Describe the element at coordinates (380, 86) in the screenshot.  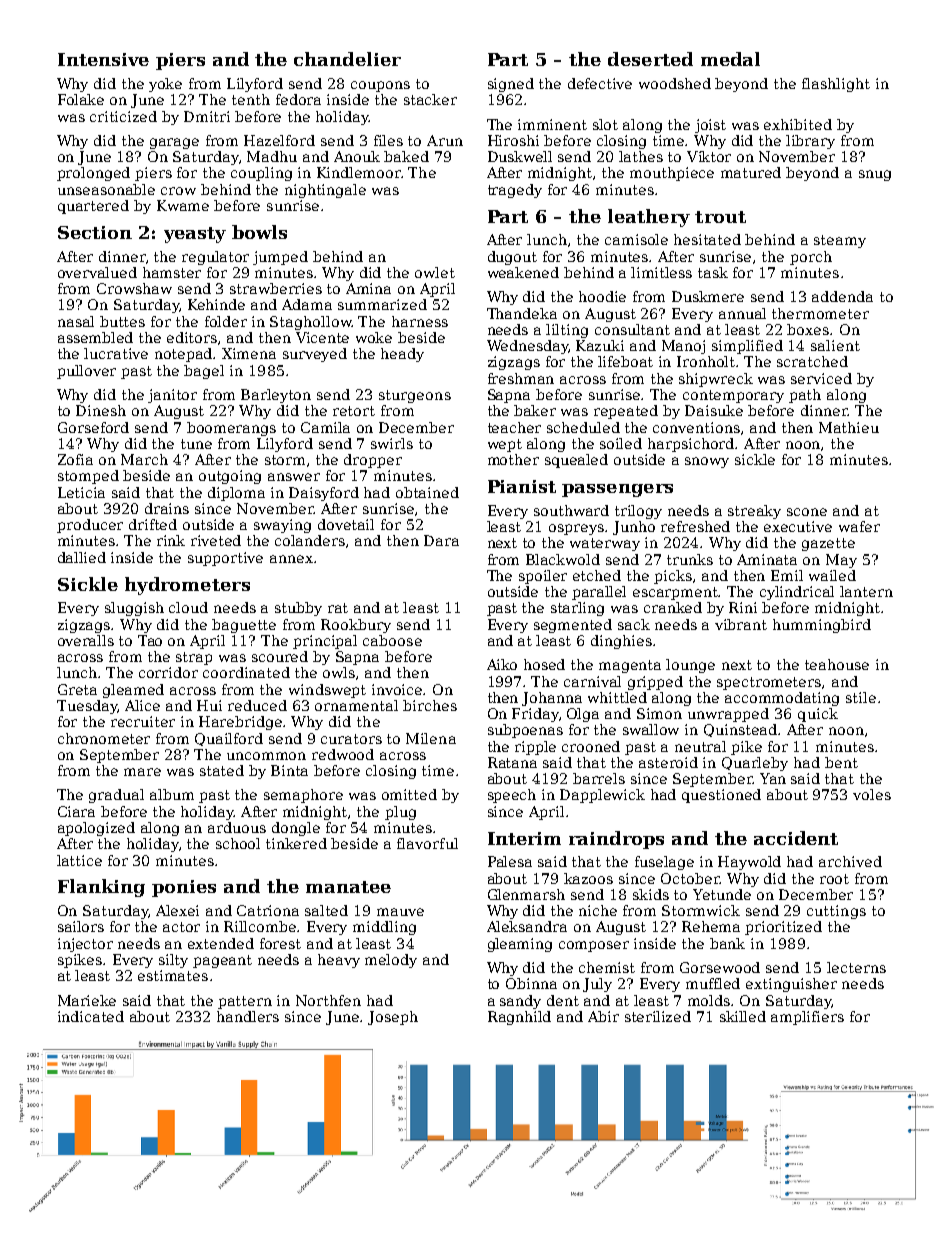
I see `coupons` at that location.
